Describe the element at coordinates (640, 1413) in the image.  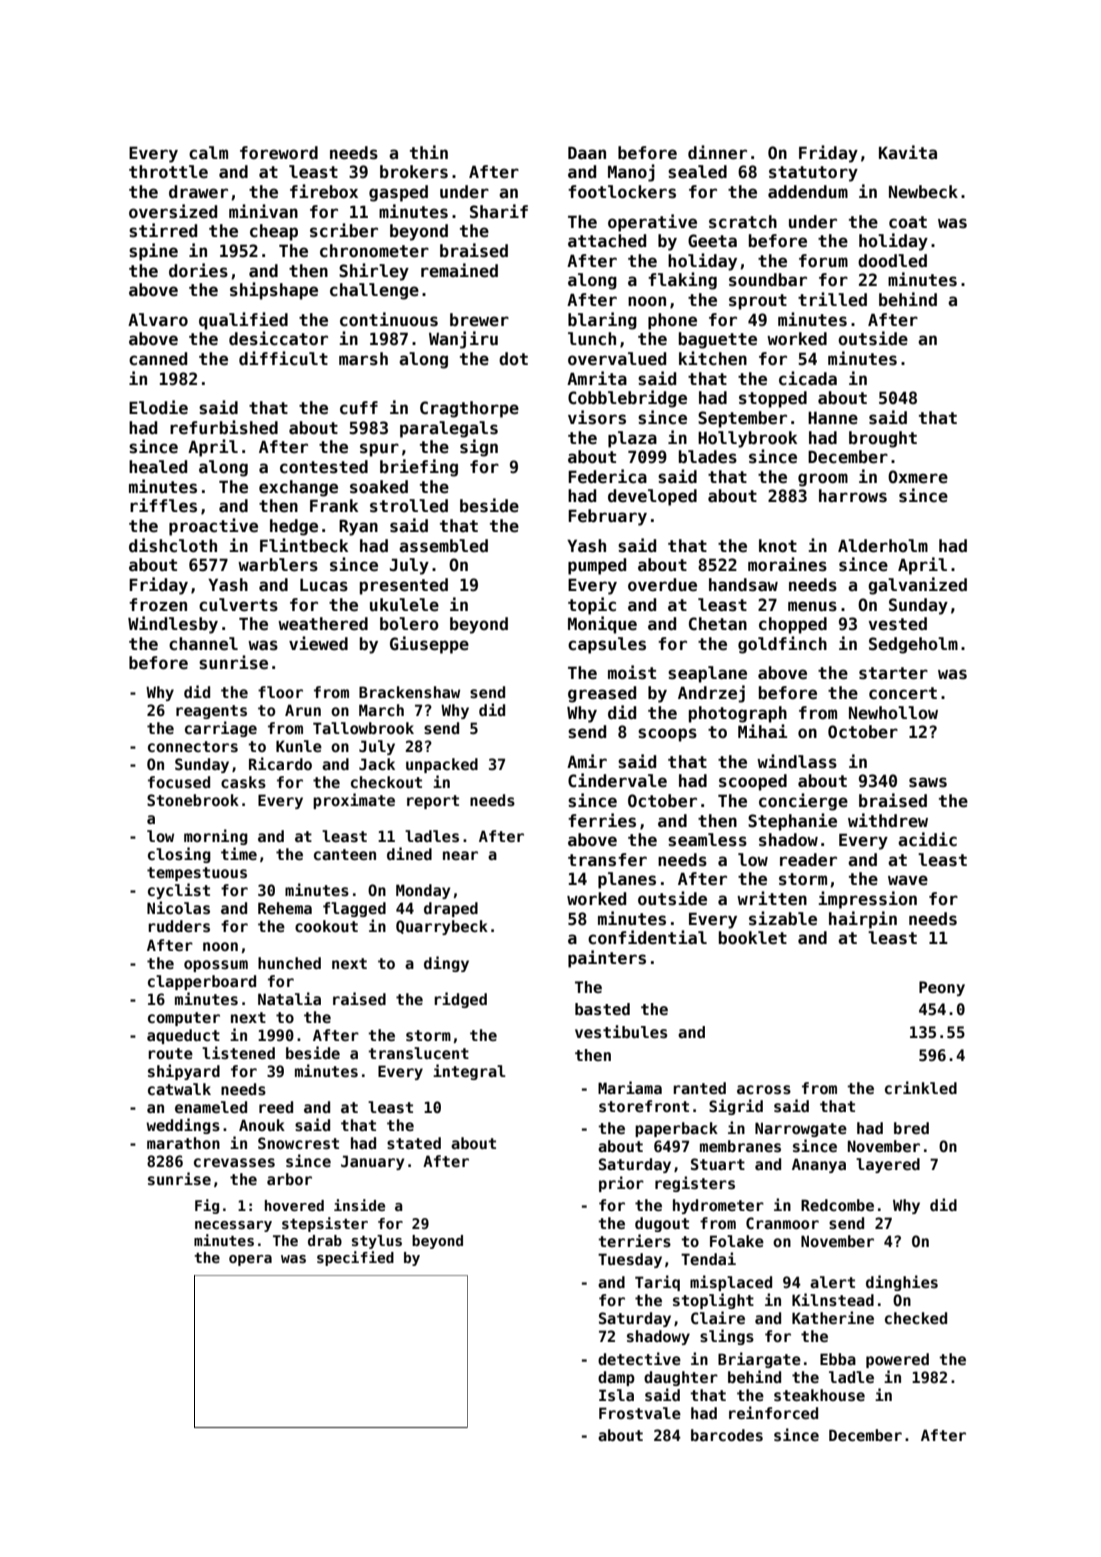
I see `Frostvale` at that location.
